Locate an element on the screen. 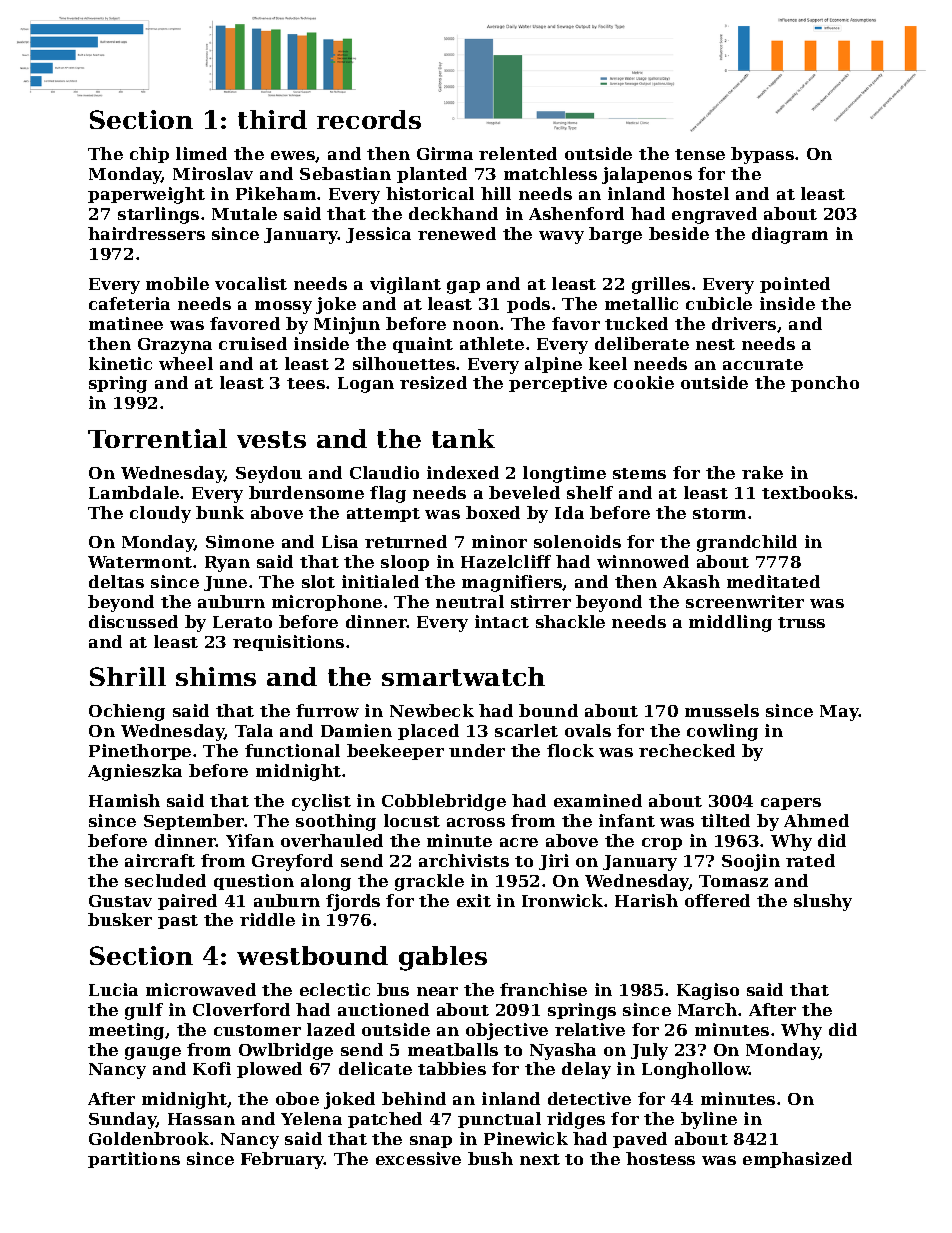 The height and width of the screenshot is (1233, 952). diagram is located at coordinates (790, 235).
